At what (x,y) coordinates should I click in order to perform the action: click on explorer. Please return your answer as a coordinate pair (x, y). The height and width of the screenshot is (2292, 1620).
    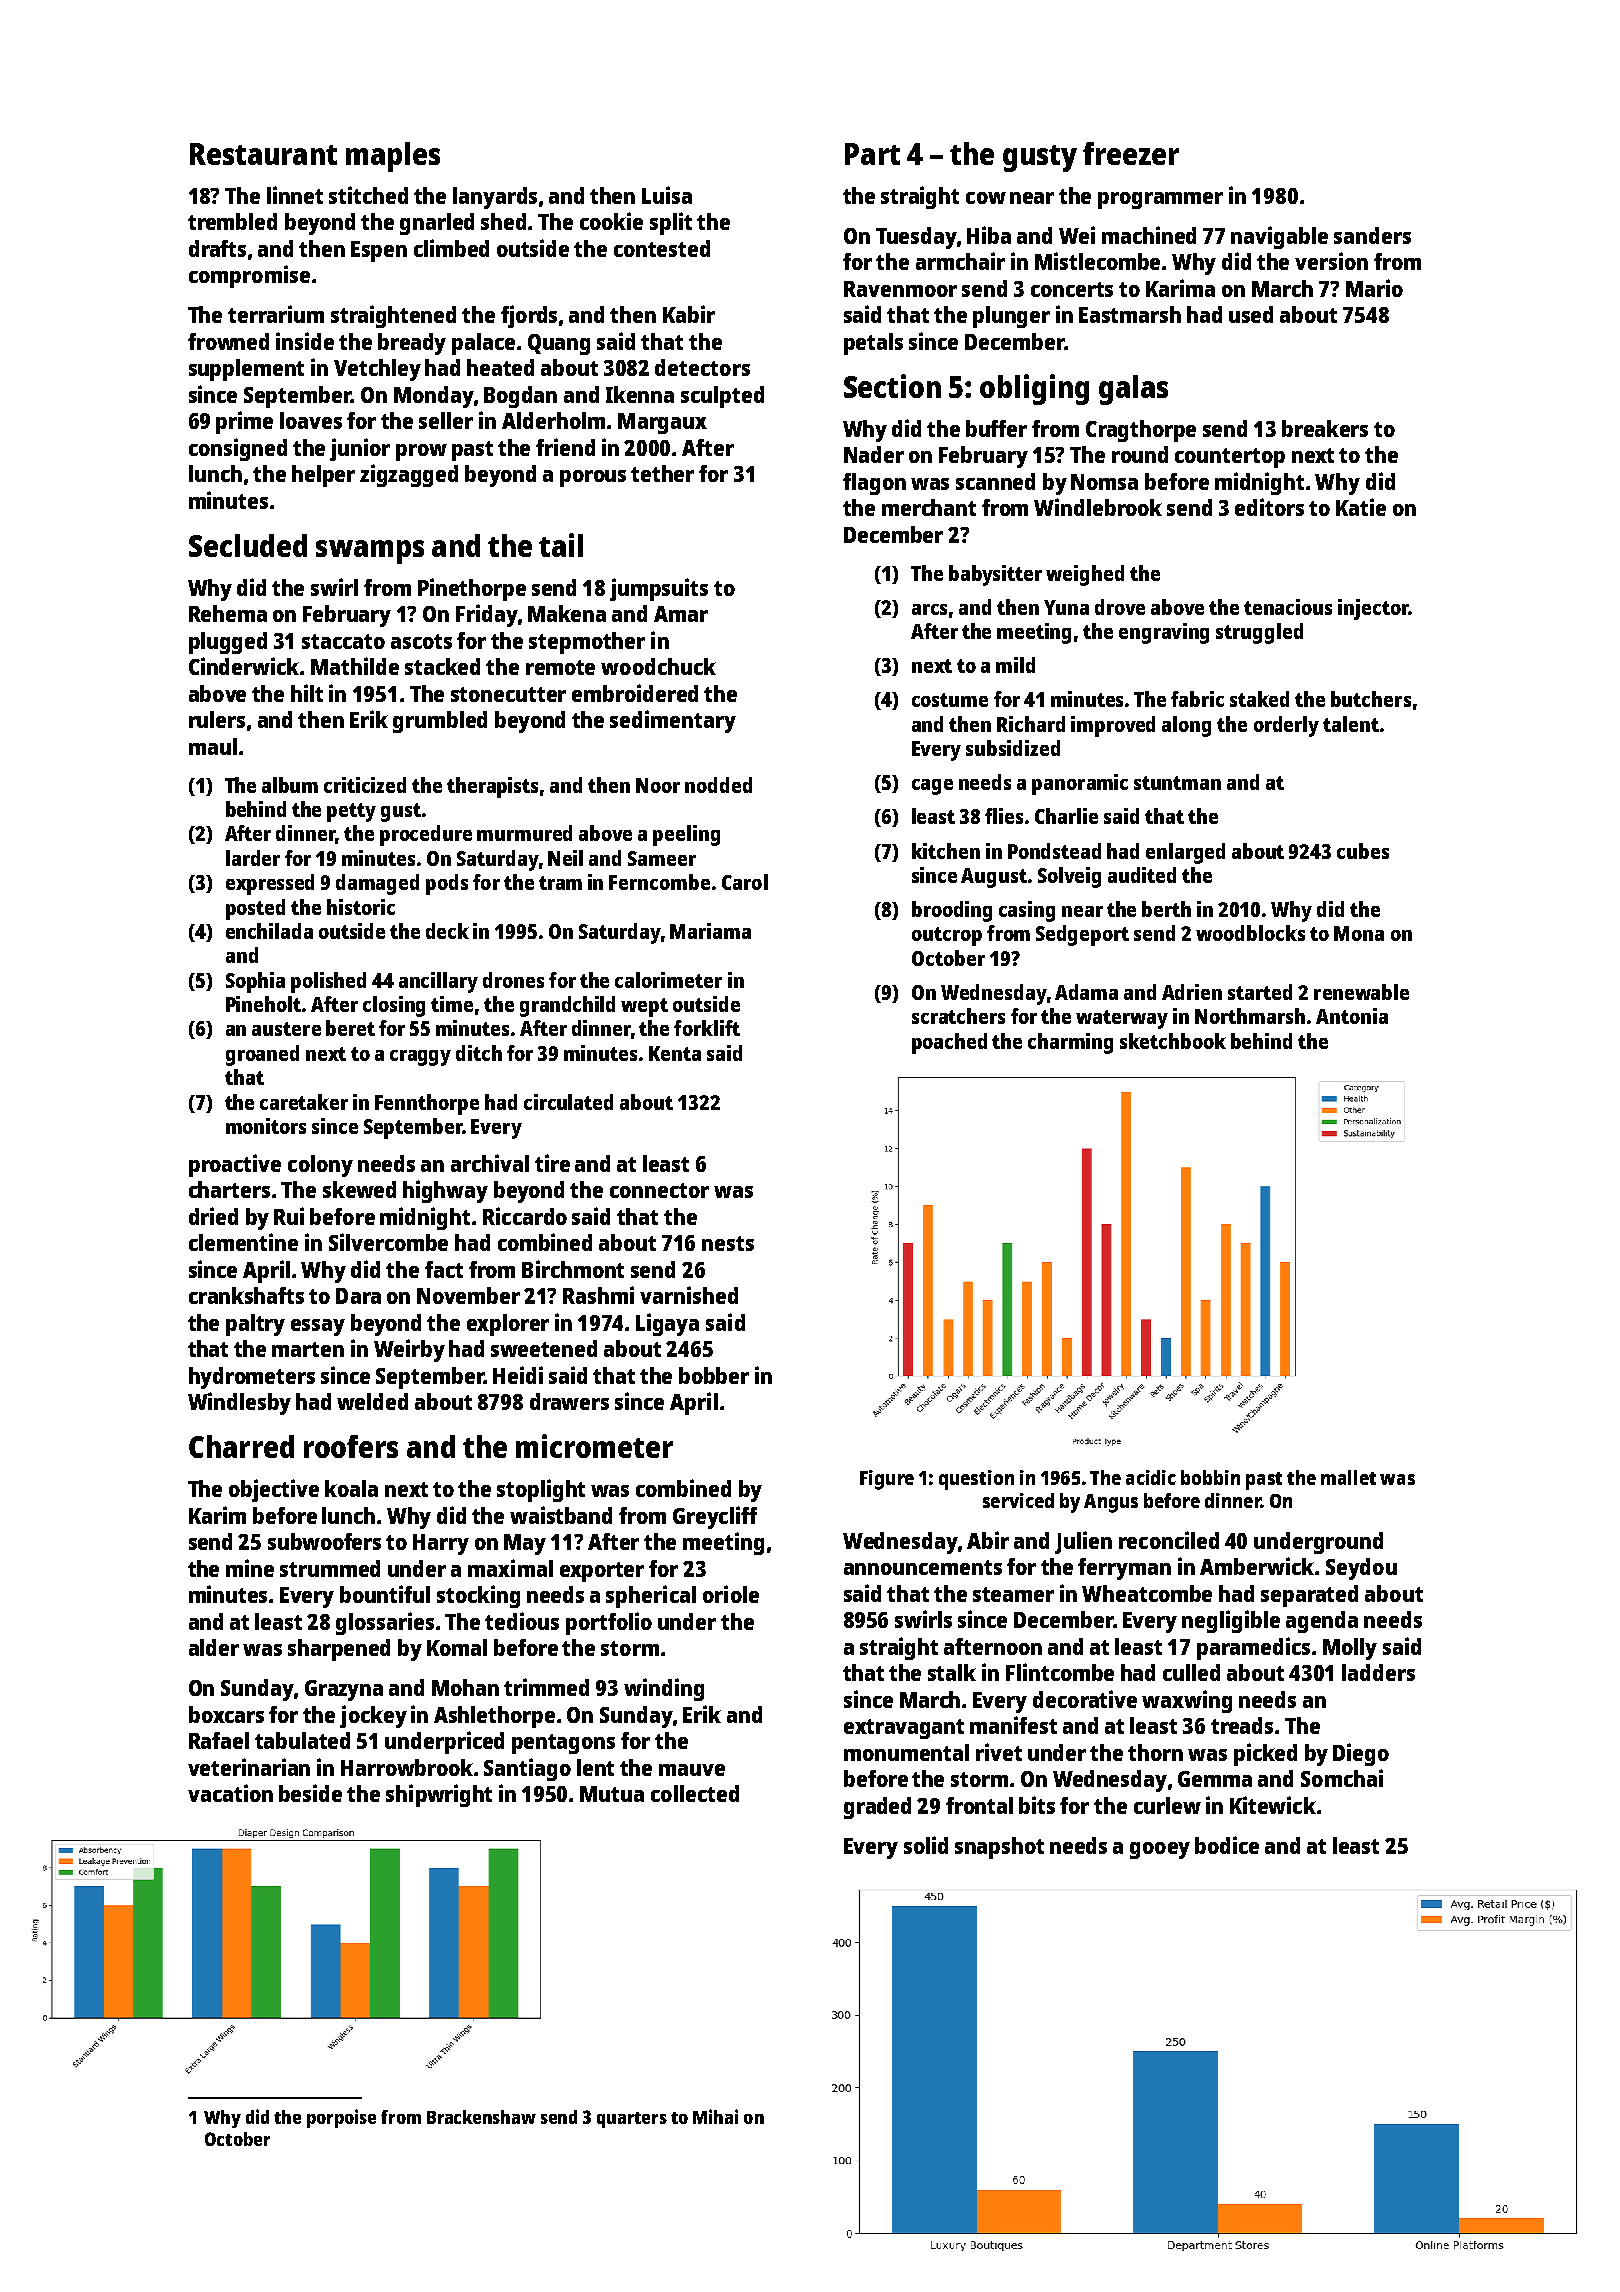
    Looking at the image, I should click on (508, 1325).
